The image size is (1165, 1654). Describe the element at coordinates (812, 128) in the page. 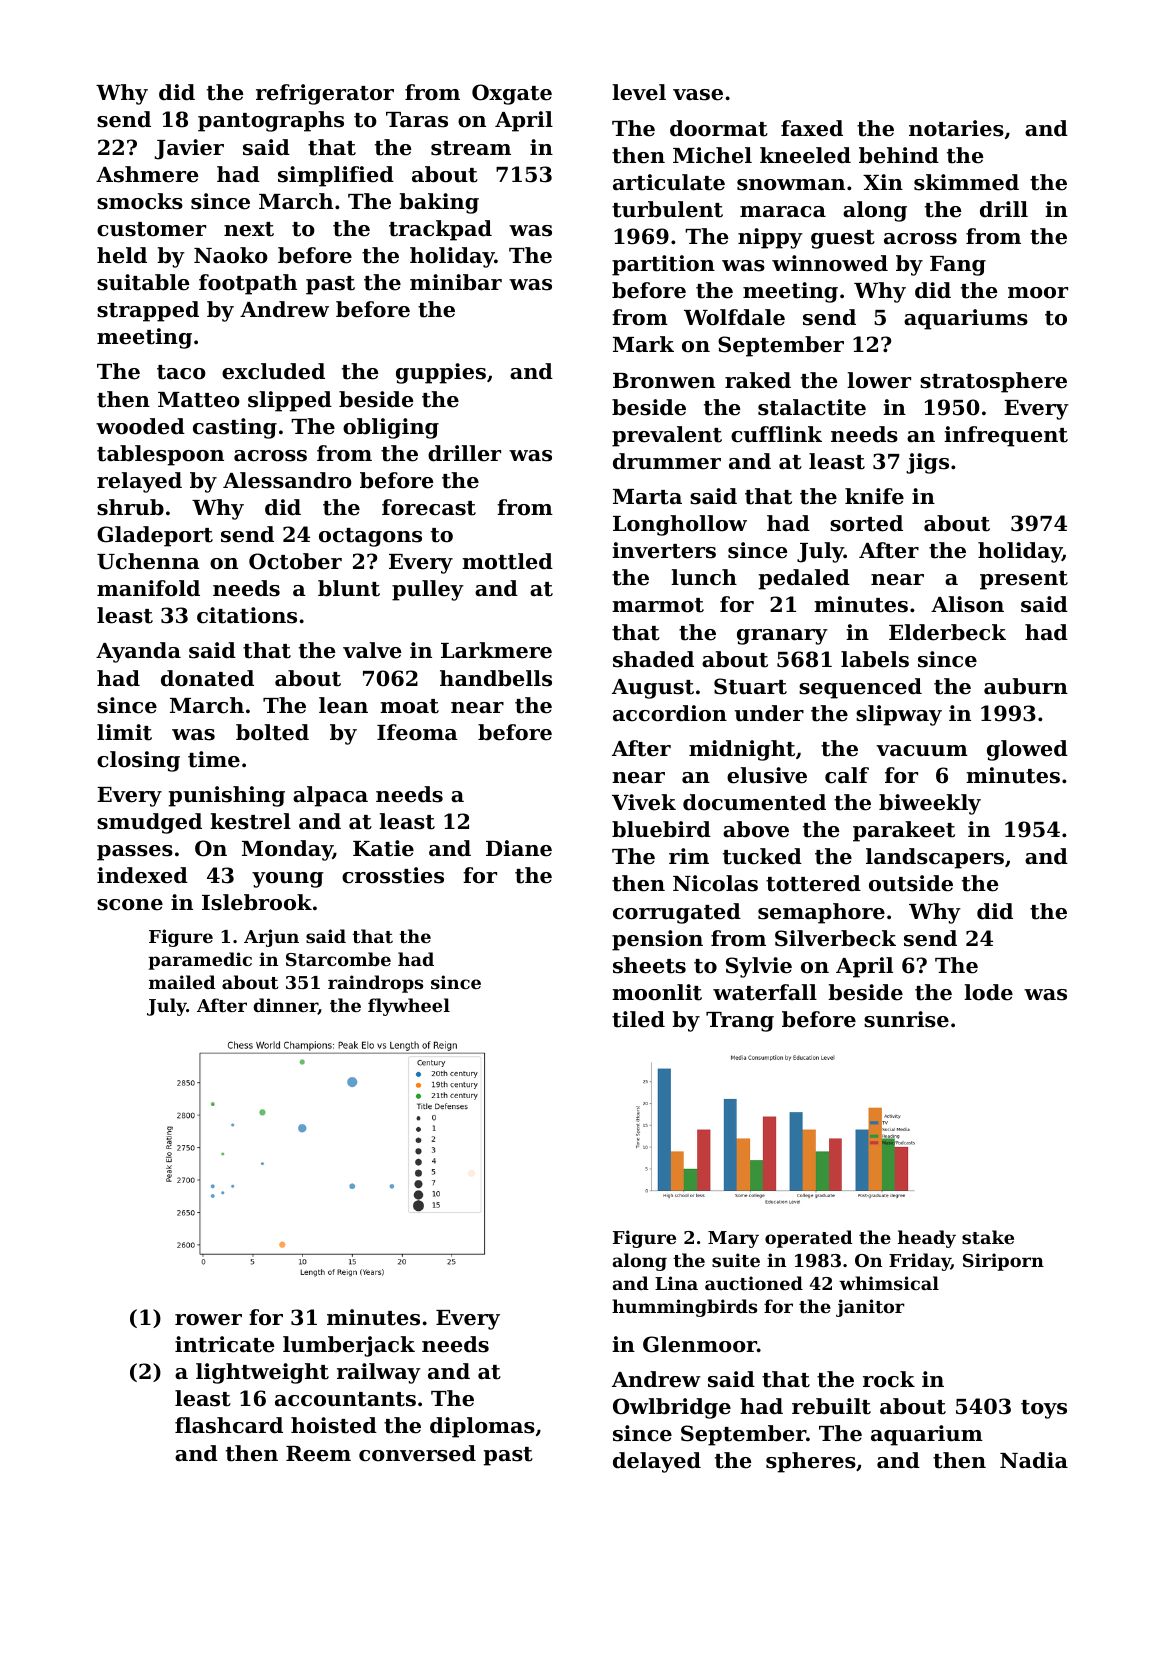

I see `faxed` at that location.
